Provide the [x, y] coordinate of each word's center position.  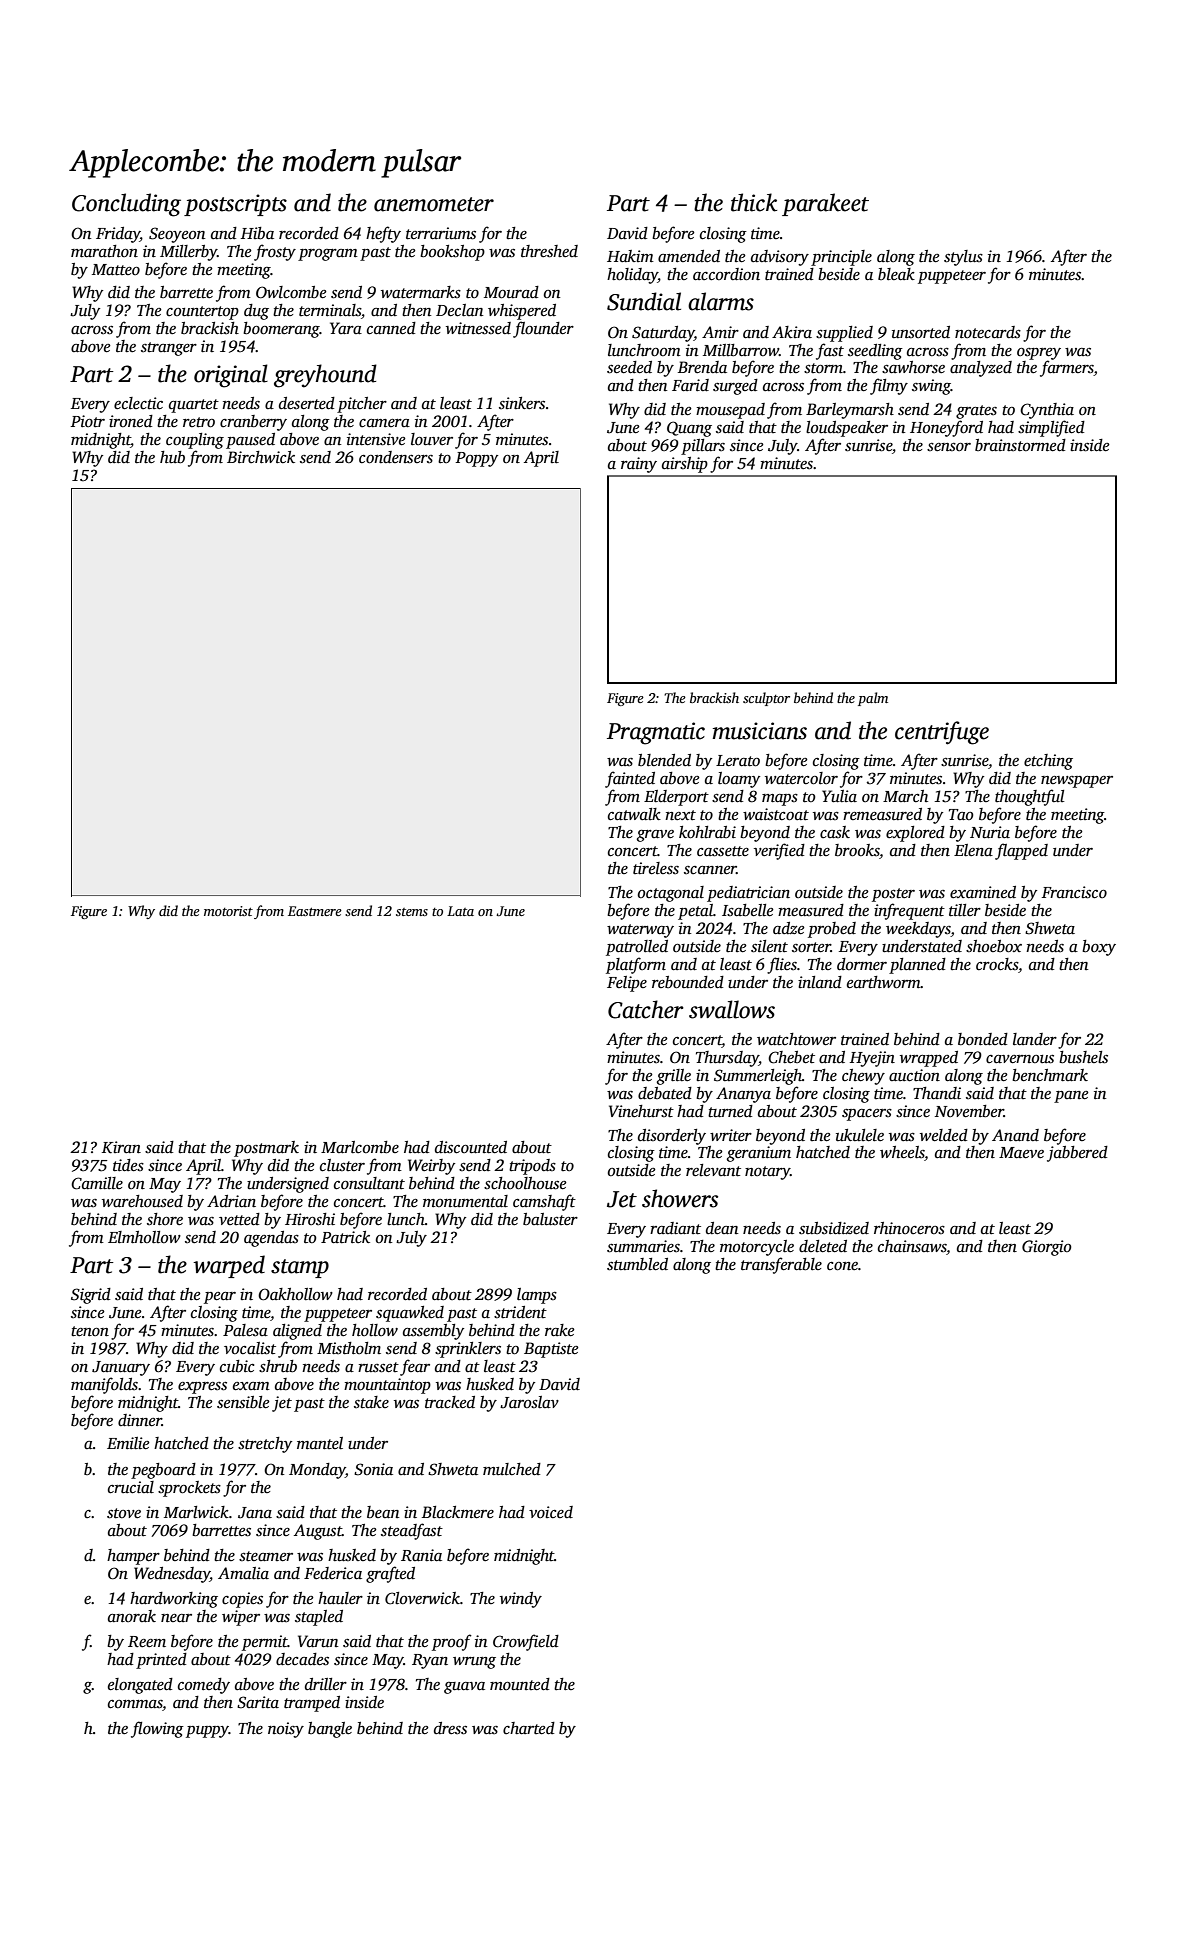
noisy [286, 1730]
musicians [760, 731]
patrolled [637, 948]
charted [529, 1728]
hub [172, 457]
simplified [1051, 428]
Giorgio [1046, 1248]
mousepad [730, 411]
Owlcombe [291, 292]
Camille [97, 1183]
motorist [228, 911]
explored [915, 834]
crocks [997, 964]
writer [731, 1135]
